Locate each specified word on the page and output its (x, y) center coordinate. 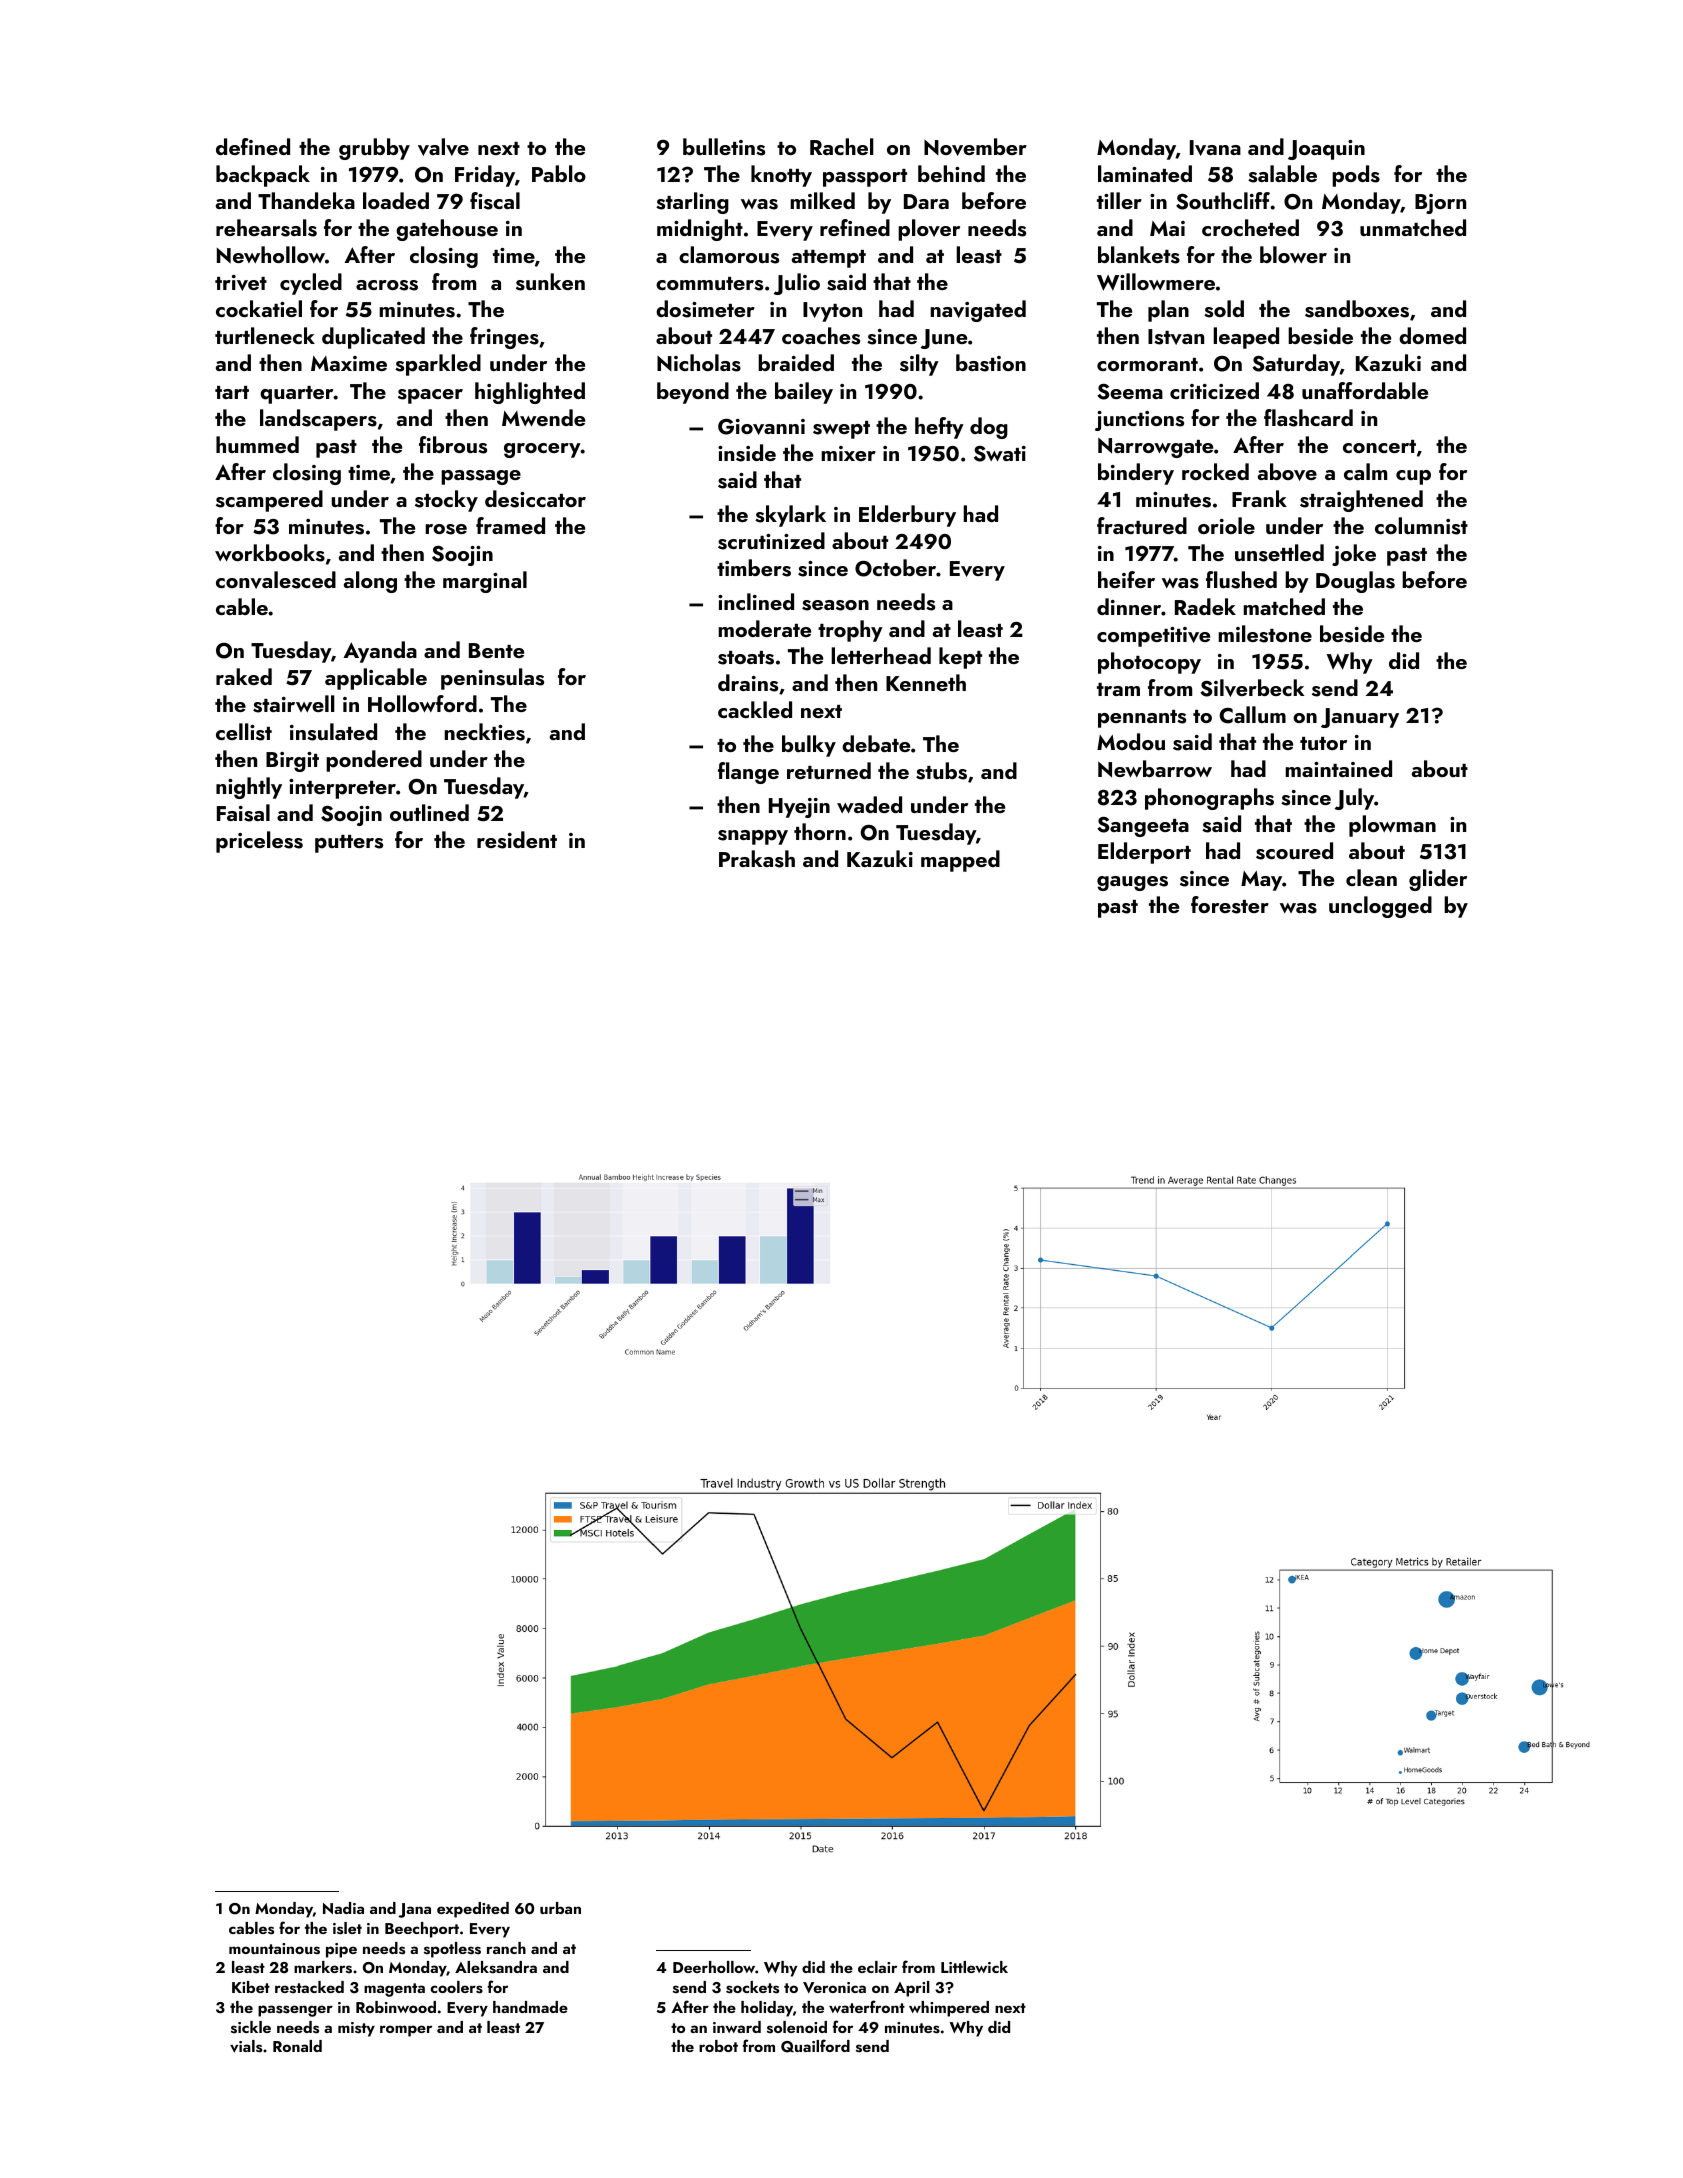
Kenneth (926, 682)
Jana (414, 1910)
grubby (374, 149)
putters (349, 844)
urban (560, 1908)
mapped (960, 861)
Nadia (343, 1908)
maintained (1338, 768)
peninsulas (492, 679)
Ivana (1215, 148)
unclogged (1380, 907)
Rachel (842, 146)
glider (1438, 880)
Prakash (757, 859)
